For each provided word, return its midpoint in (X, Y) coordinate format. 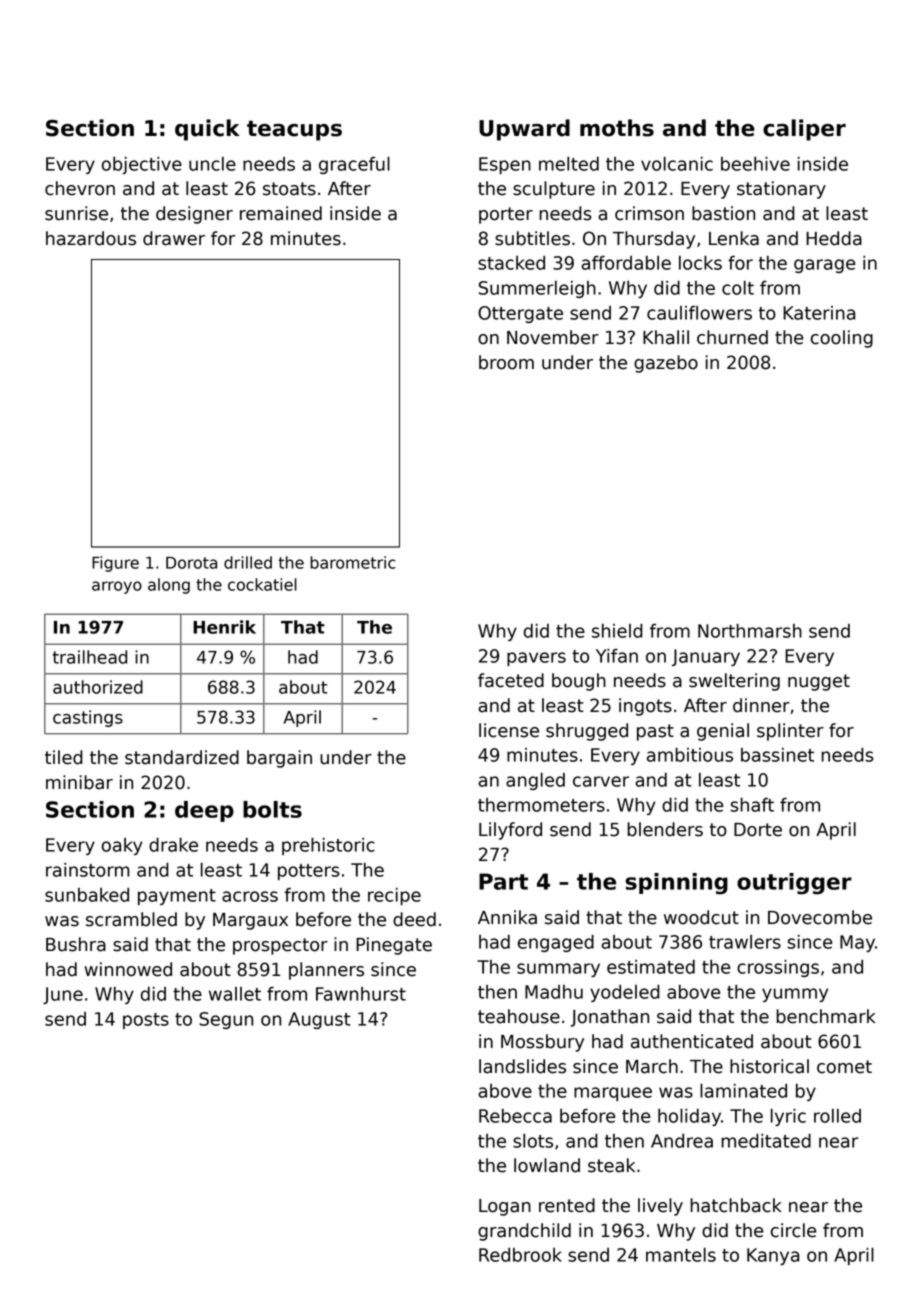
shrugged (587, 732)
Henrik (224, 627)
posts (146, 1021)
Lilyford (510, 831)
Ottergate (520, 314)
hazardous (91, 238)
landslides (522, 1066)
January (706, 657)
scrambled (131, 919)
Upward (524, 130)
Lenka (734, 238)
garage (824, 266)
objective (142, 165)
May (857, 943)
